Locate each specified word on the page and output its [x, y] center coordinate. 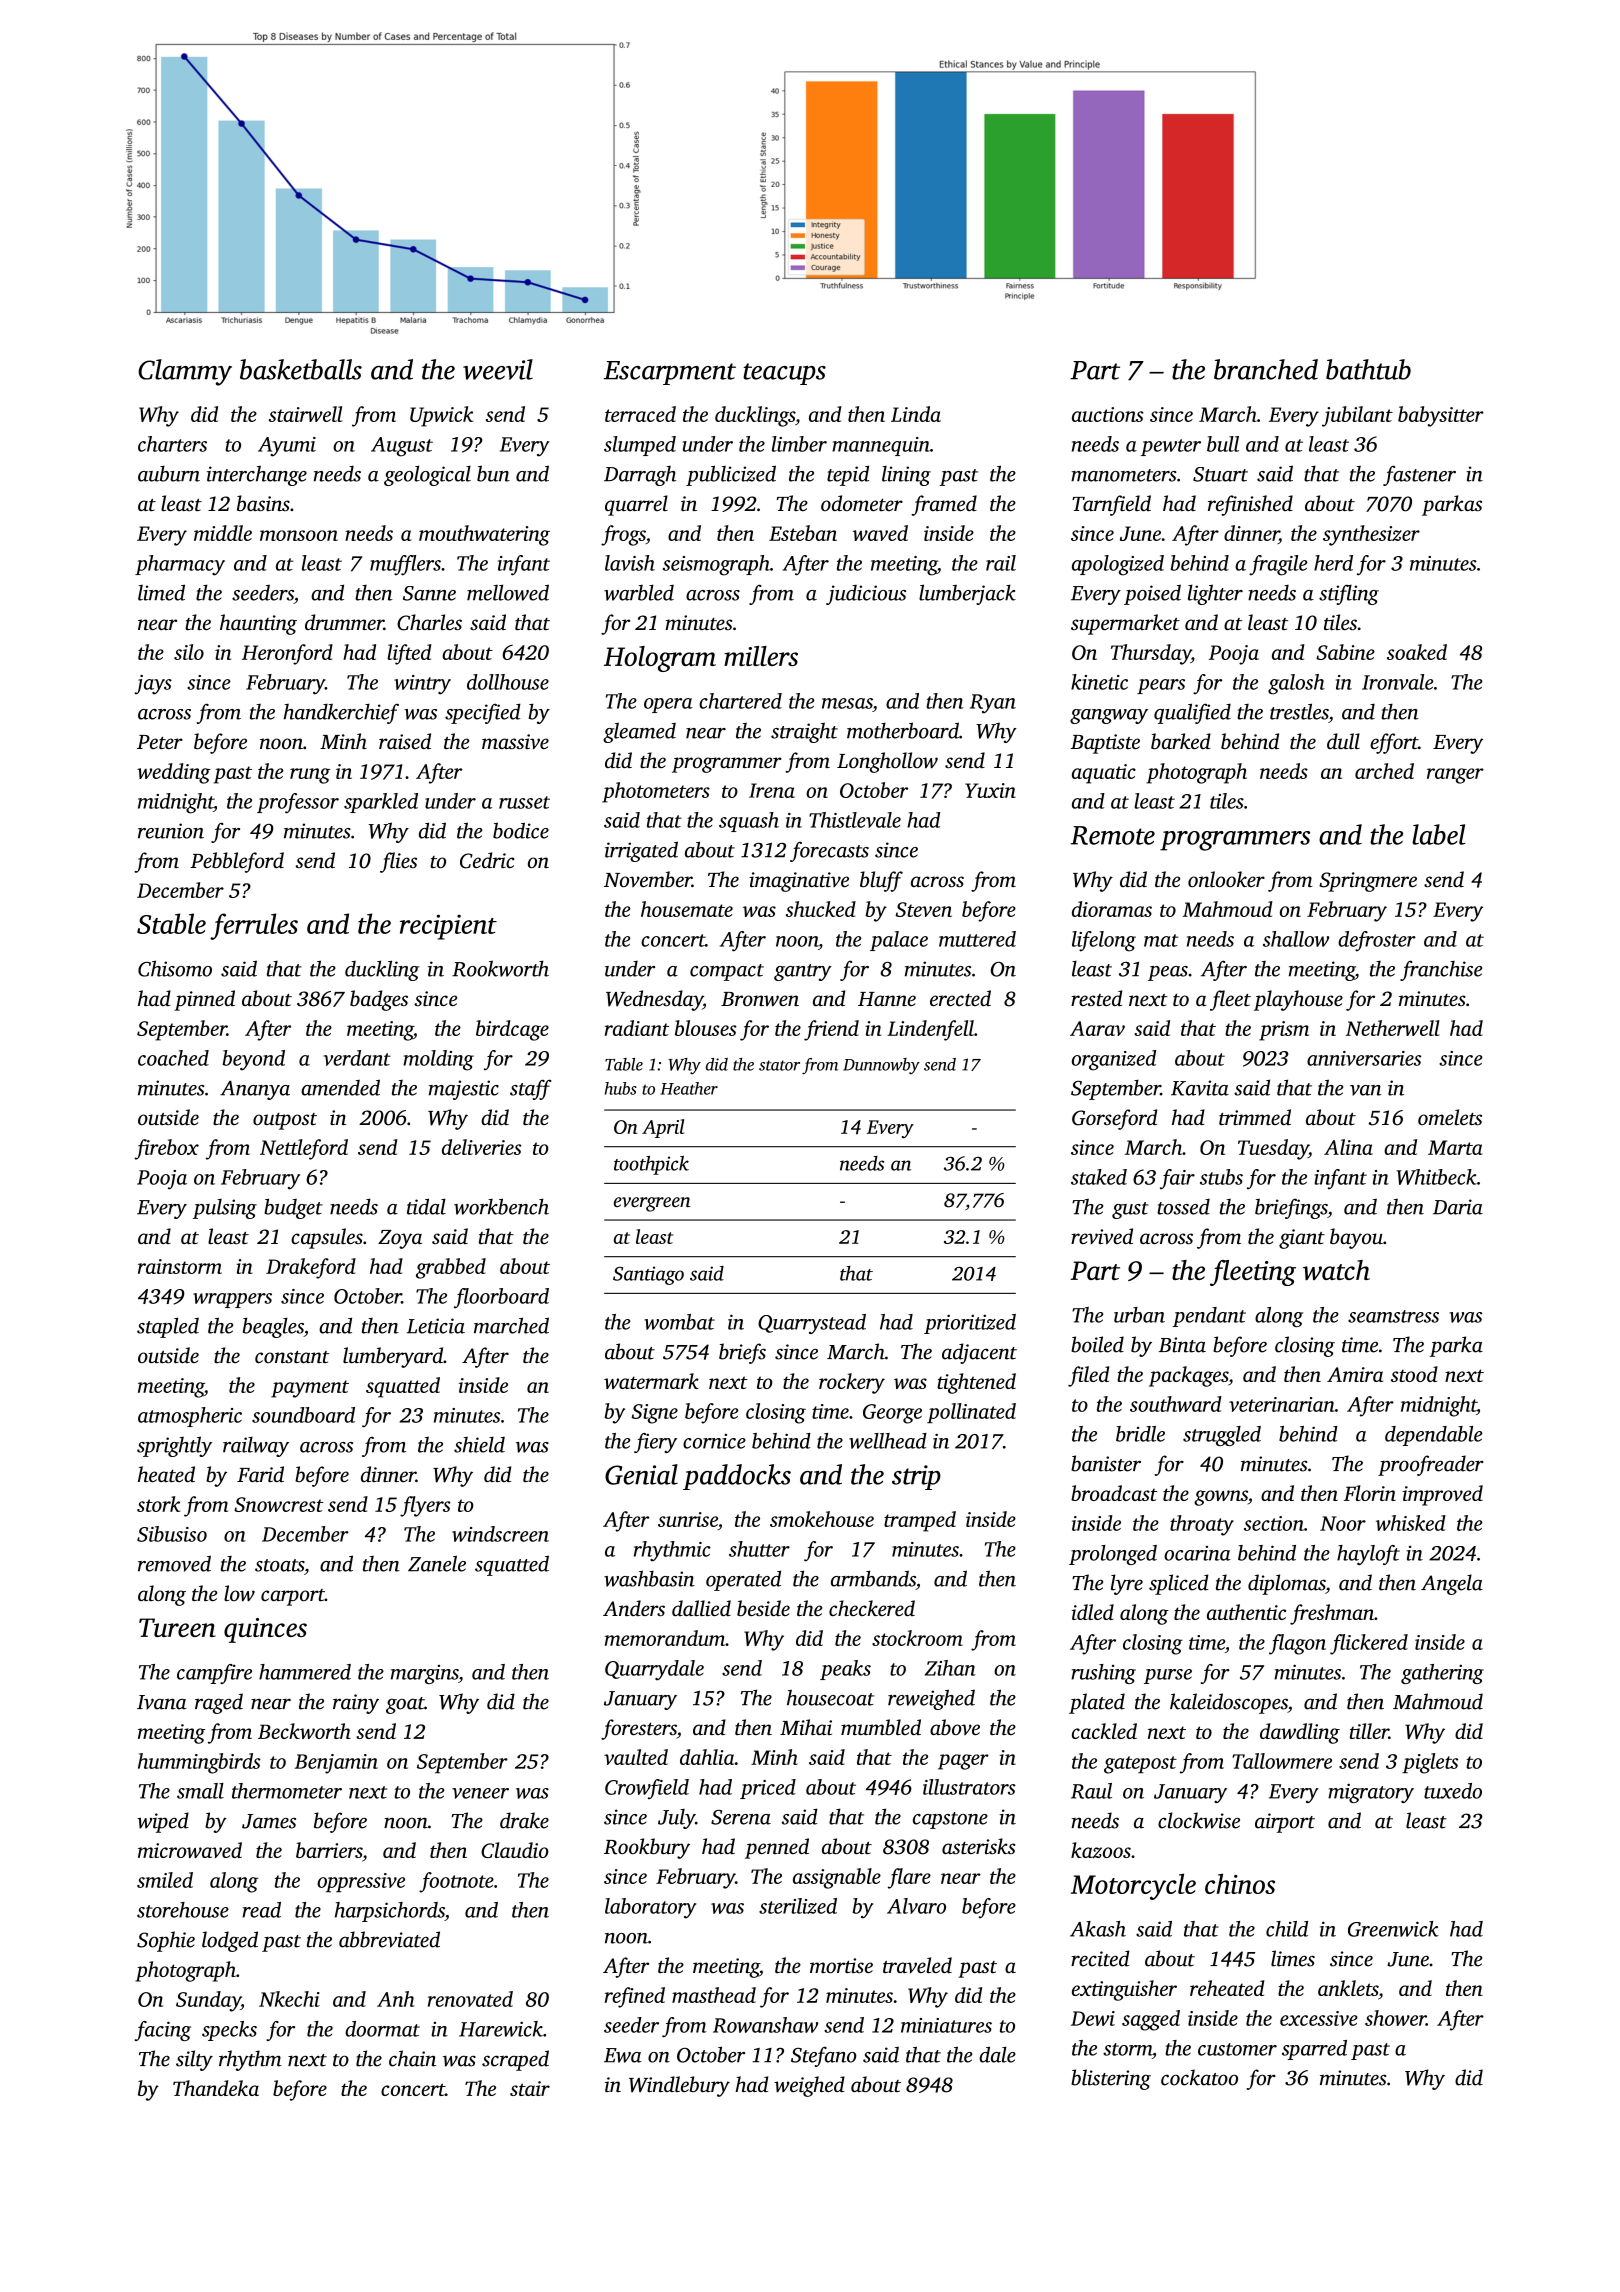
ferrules [254, 926]
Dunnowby [881, 1066]
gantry [803, 972]
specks [229, 2031]
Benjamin [336, 1764]
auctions [1108, 414]
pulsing [225, 1209]
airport [1285, 1823]
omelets [1450, 1117]
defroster [1377, 941]
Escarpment [670, 373]
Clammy [185, 372]
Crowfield [647, 1789]
